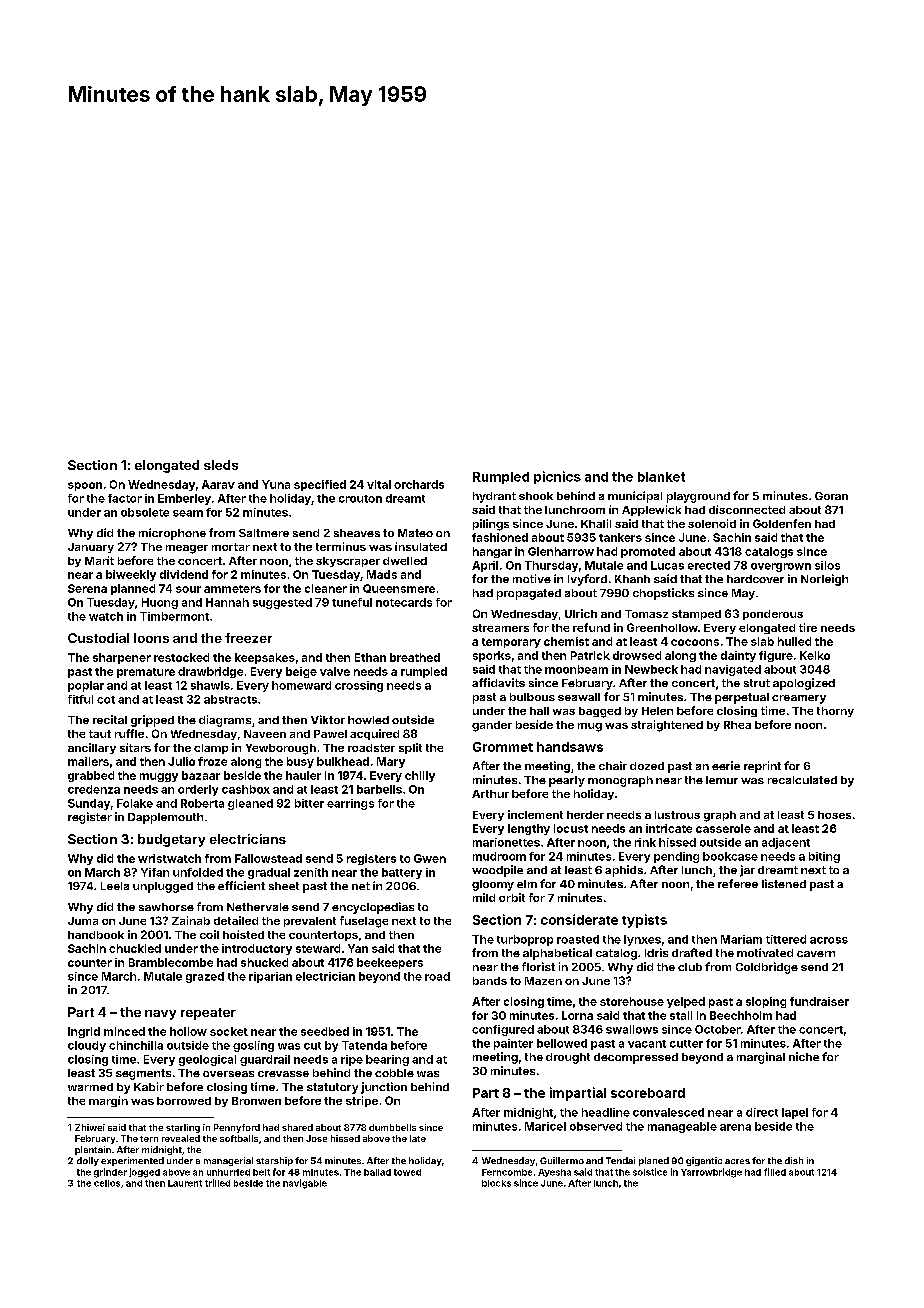 Image resolution: width=924 pixels, height=1308 pixels. What do you see at coordinates (96, 935) in the screenshot?
I see `handbook` at bounding box center [96, 935].
